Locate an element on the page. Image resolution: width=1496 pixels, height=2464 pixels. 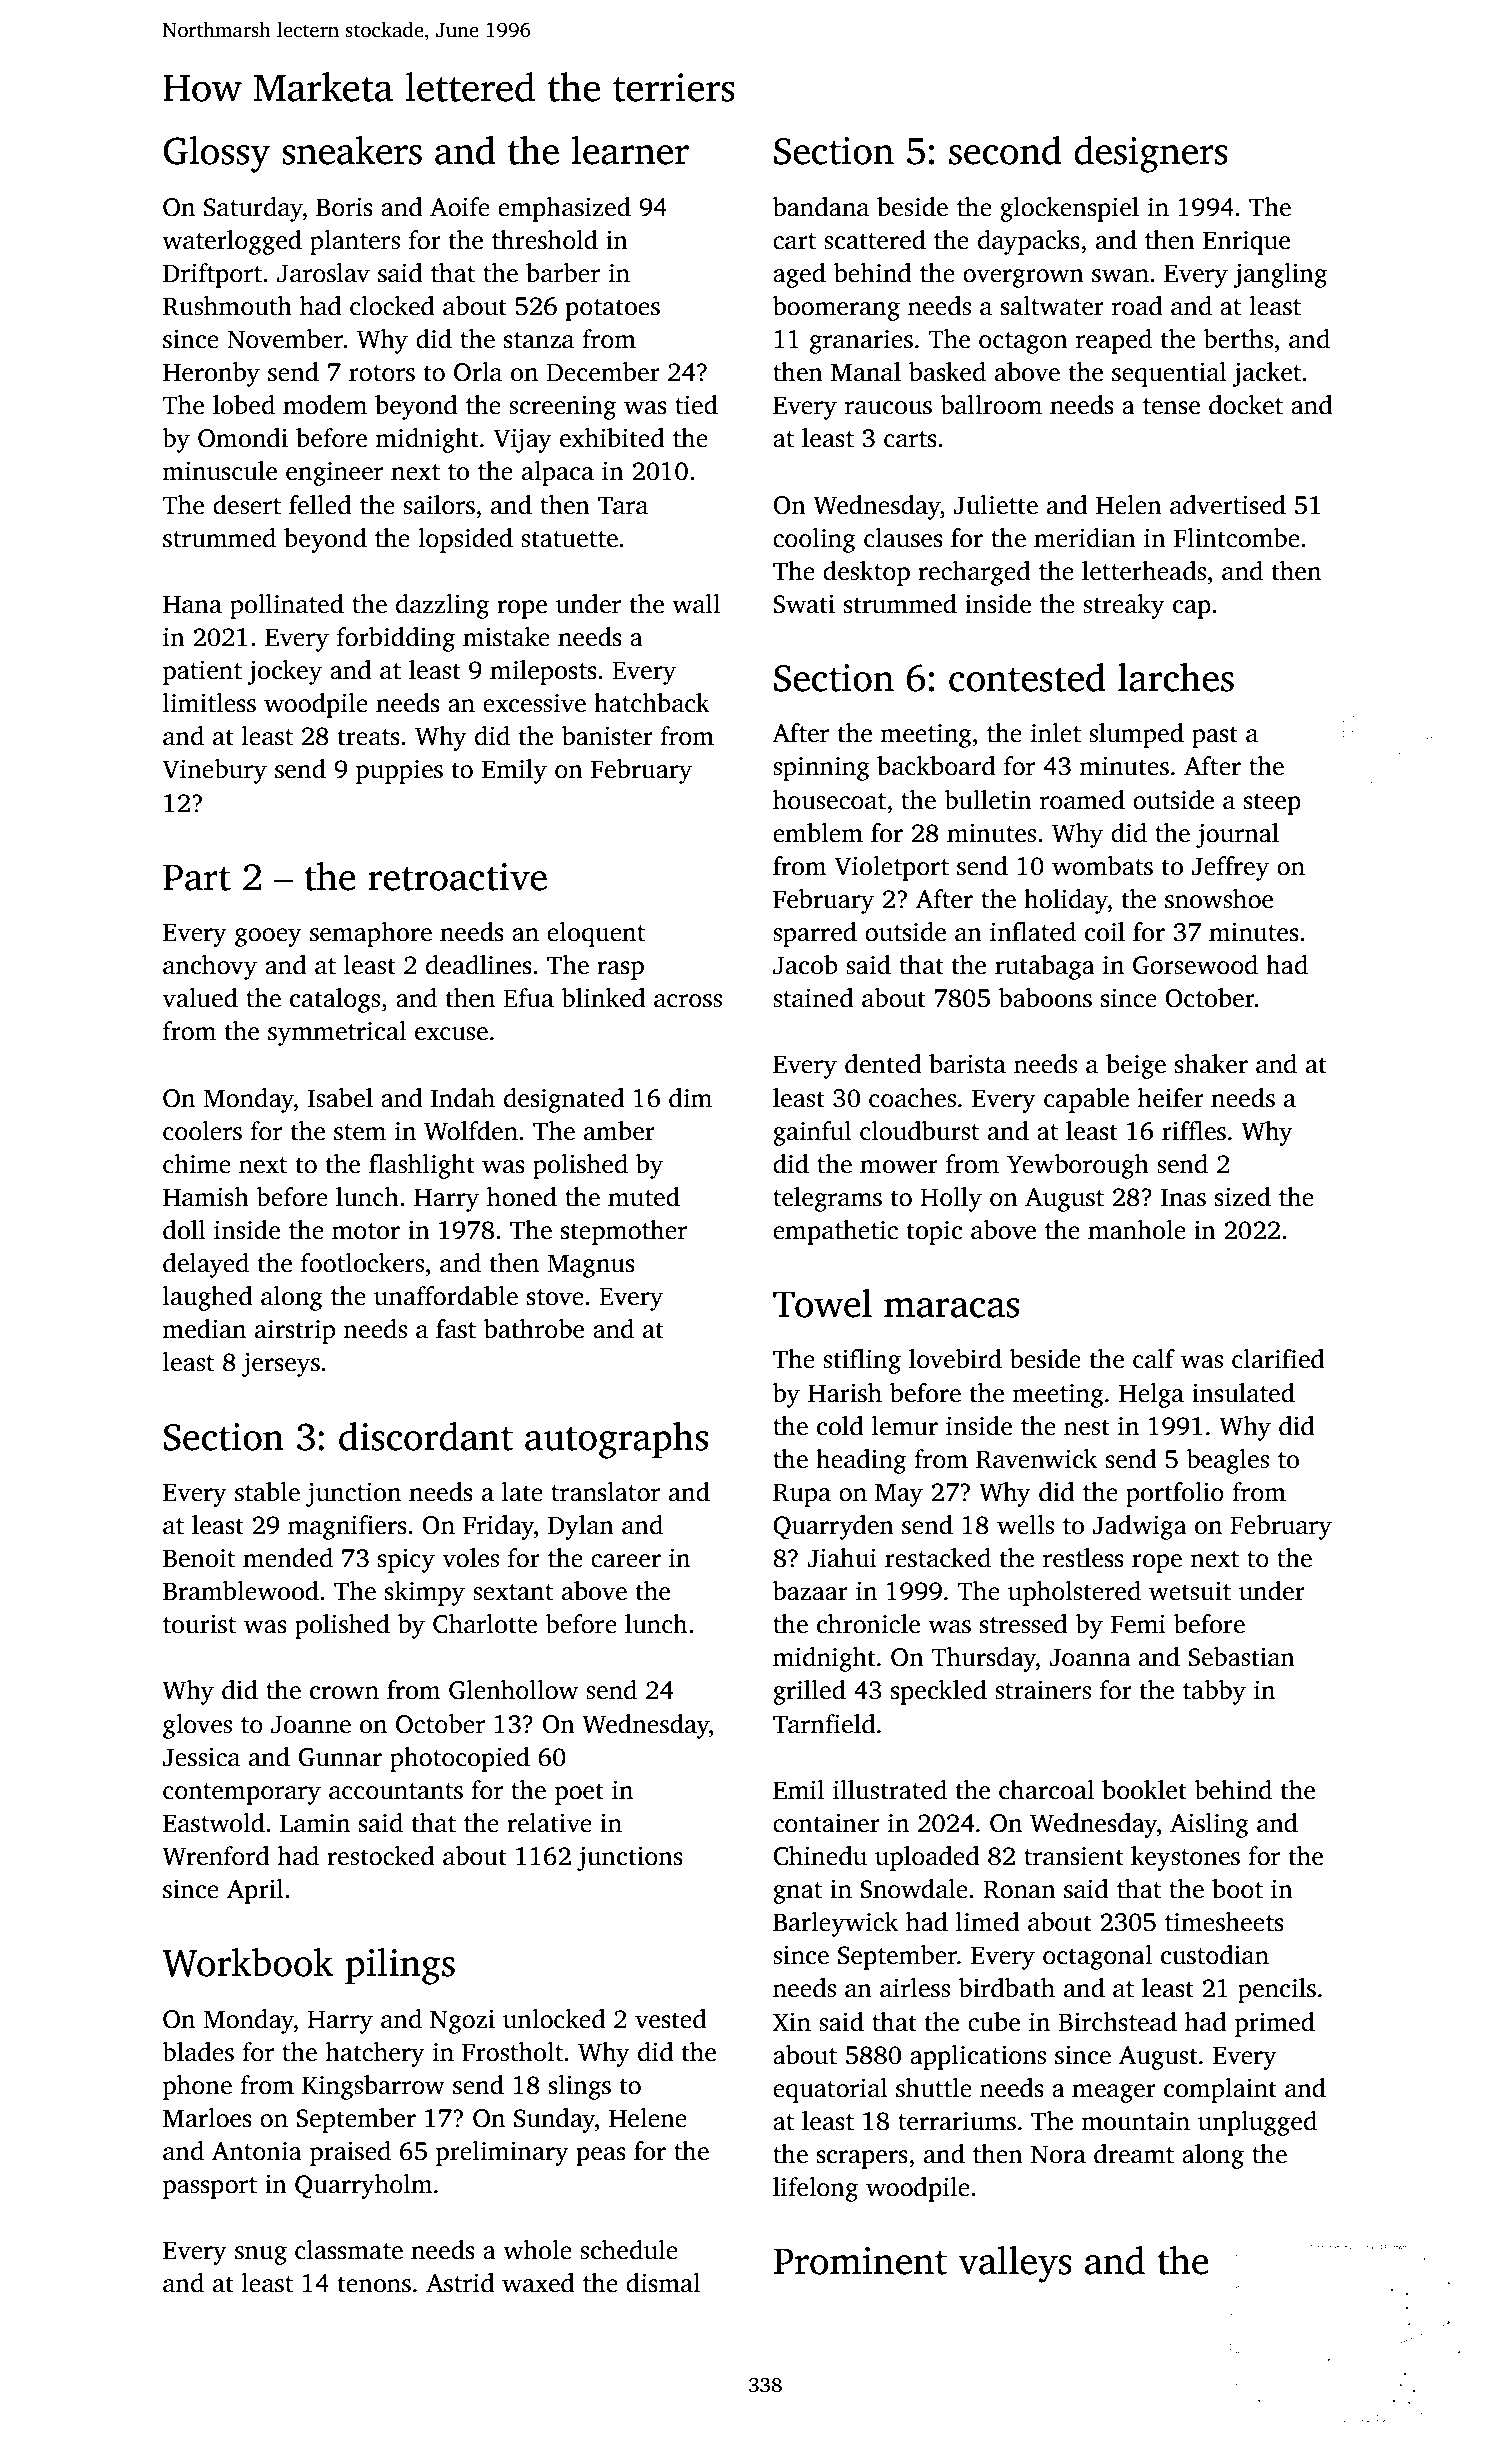
Birchstead is located at coordinates (1117, 2022).
